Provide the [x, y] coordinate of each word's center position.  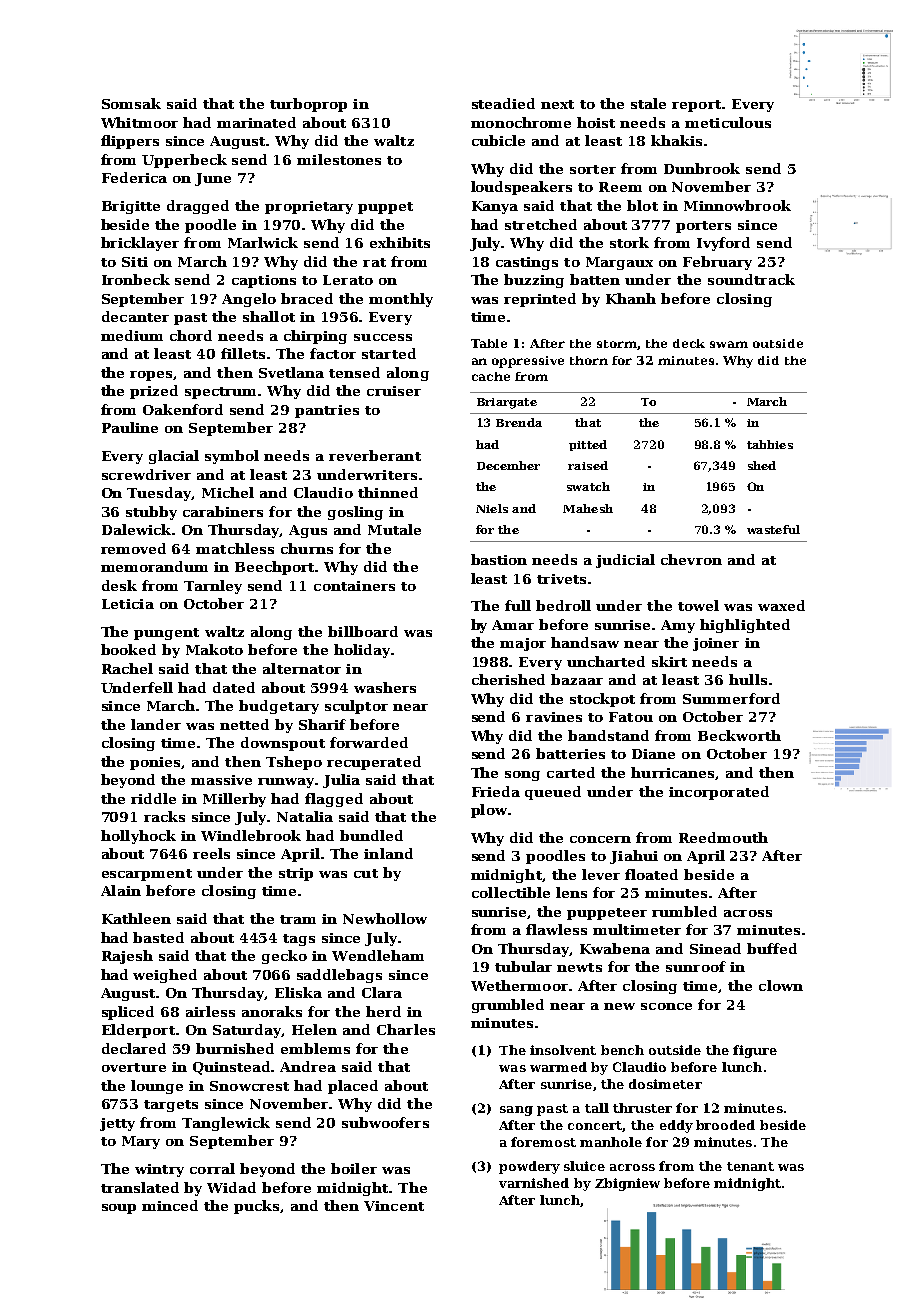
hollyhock [138, 837]
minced [170, 1205]
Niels [492, 508]
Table [489, 343]
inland [388, 853]
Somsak [131, 103]
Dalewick [136, 529]
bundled [371, 835]
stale [648, 103]
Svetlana [291, 372]
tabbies [770, 444]
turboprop [308, 105]
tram [298, 919]
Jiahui [634, 857]
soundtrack [751, 279]
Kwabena [615, 948]
